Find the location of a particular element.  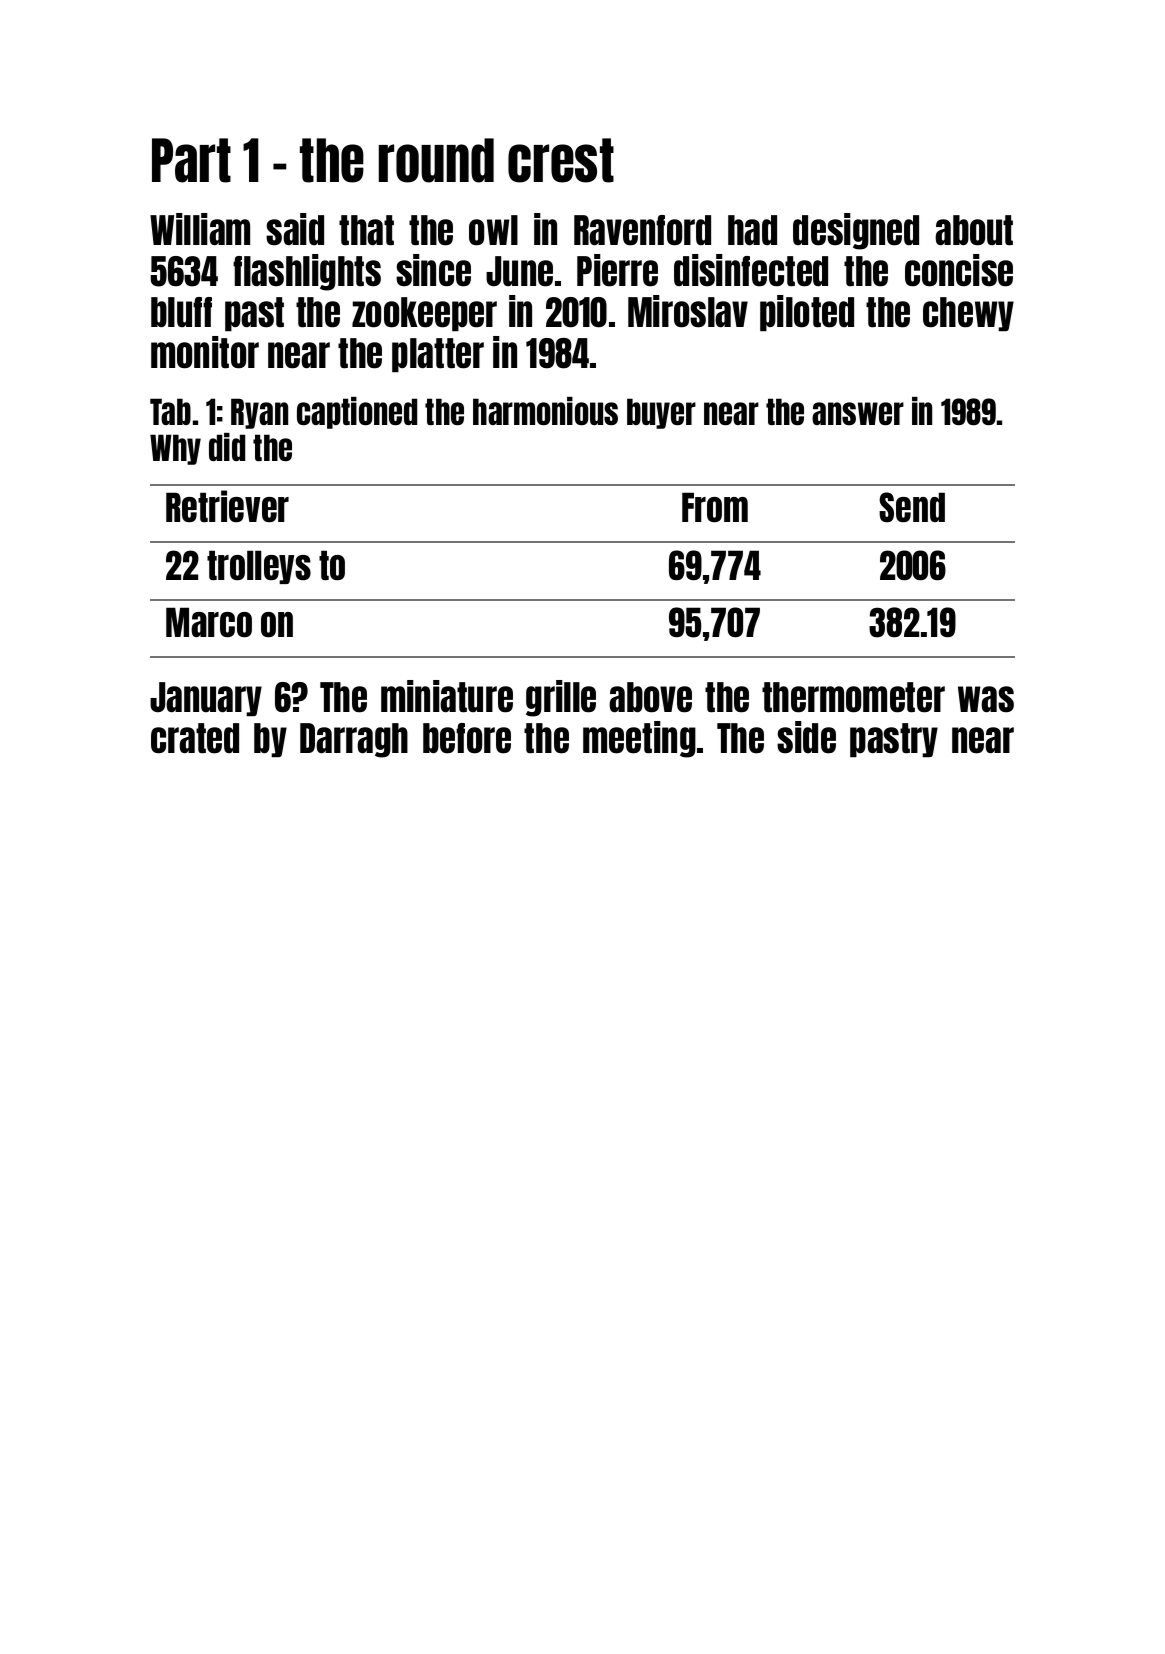

miniature is located at coordinates (447, 696).
